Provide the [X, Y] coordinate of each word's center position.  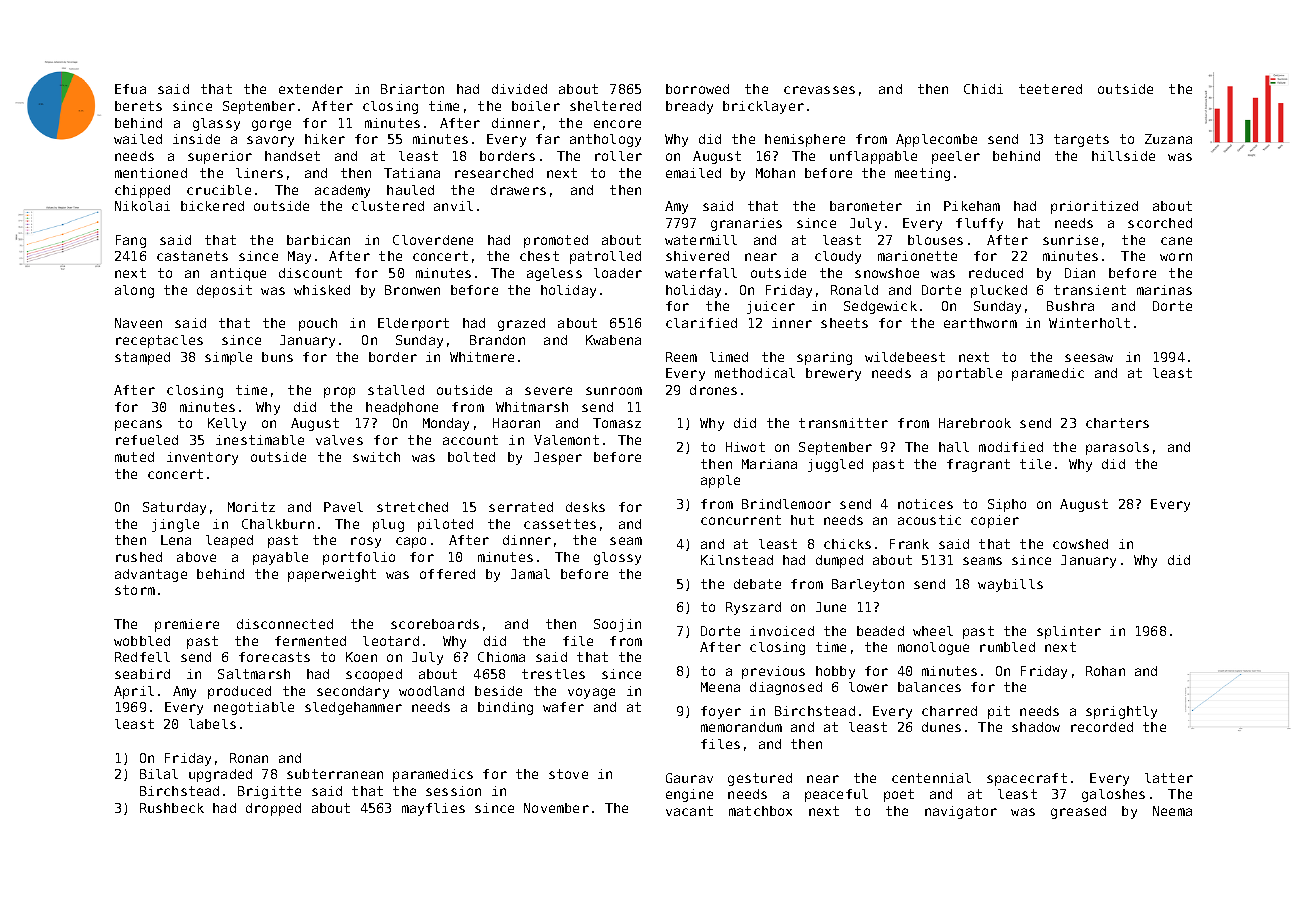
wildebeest [905, 357]
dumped [839, 561]
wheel [933, 631]
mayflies [433, 809]
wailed [138, 139]
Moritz [251, 507]
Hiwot [745, 447]
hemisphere [805, 140]
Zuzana [1168, 139]
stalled [396, 390]
